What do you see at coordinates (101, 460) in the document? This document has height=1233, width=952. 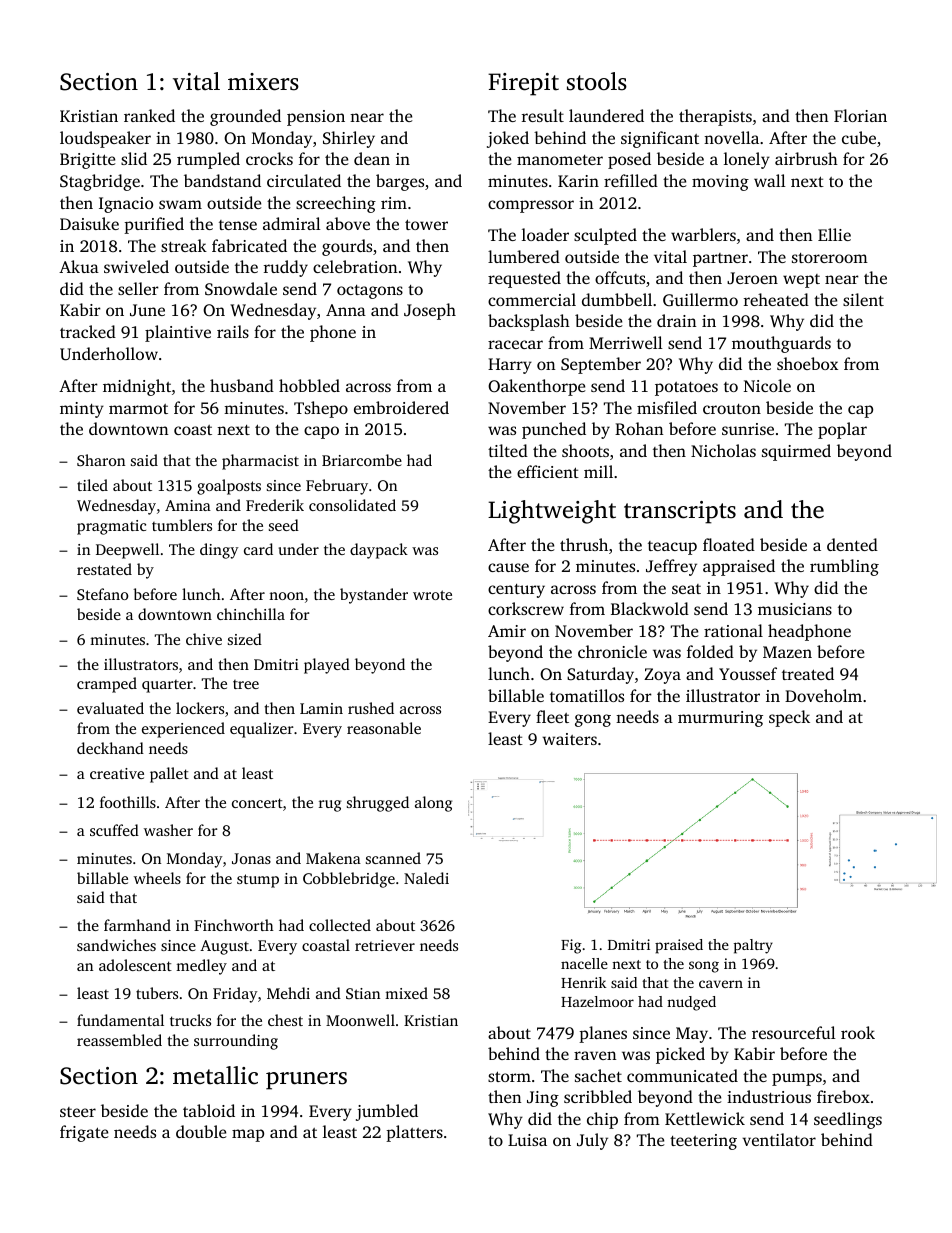 I see `Sharon` at bounding box center [101, 460].
